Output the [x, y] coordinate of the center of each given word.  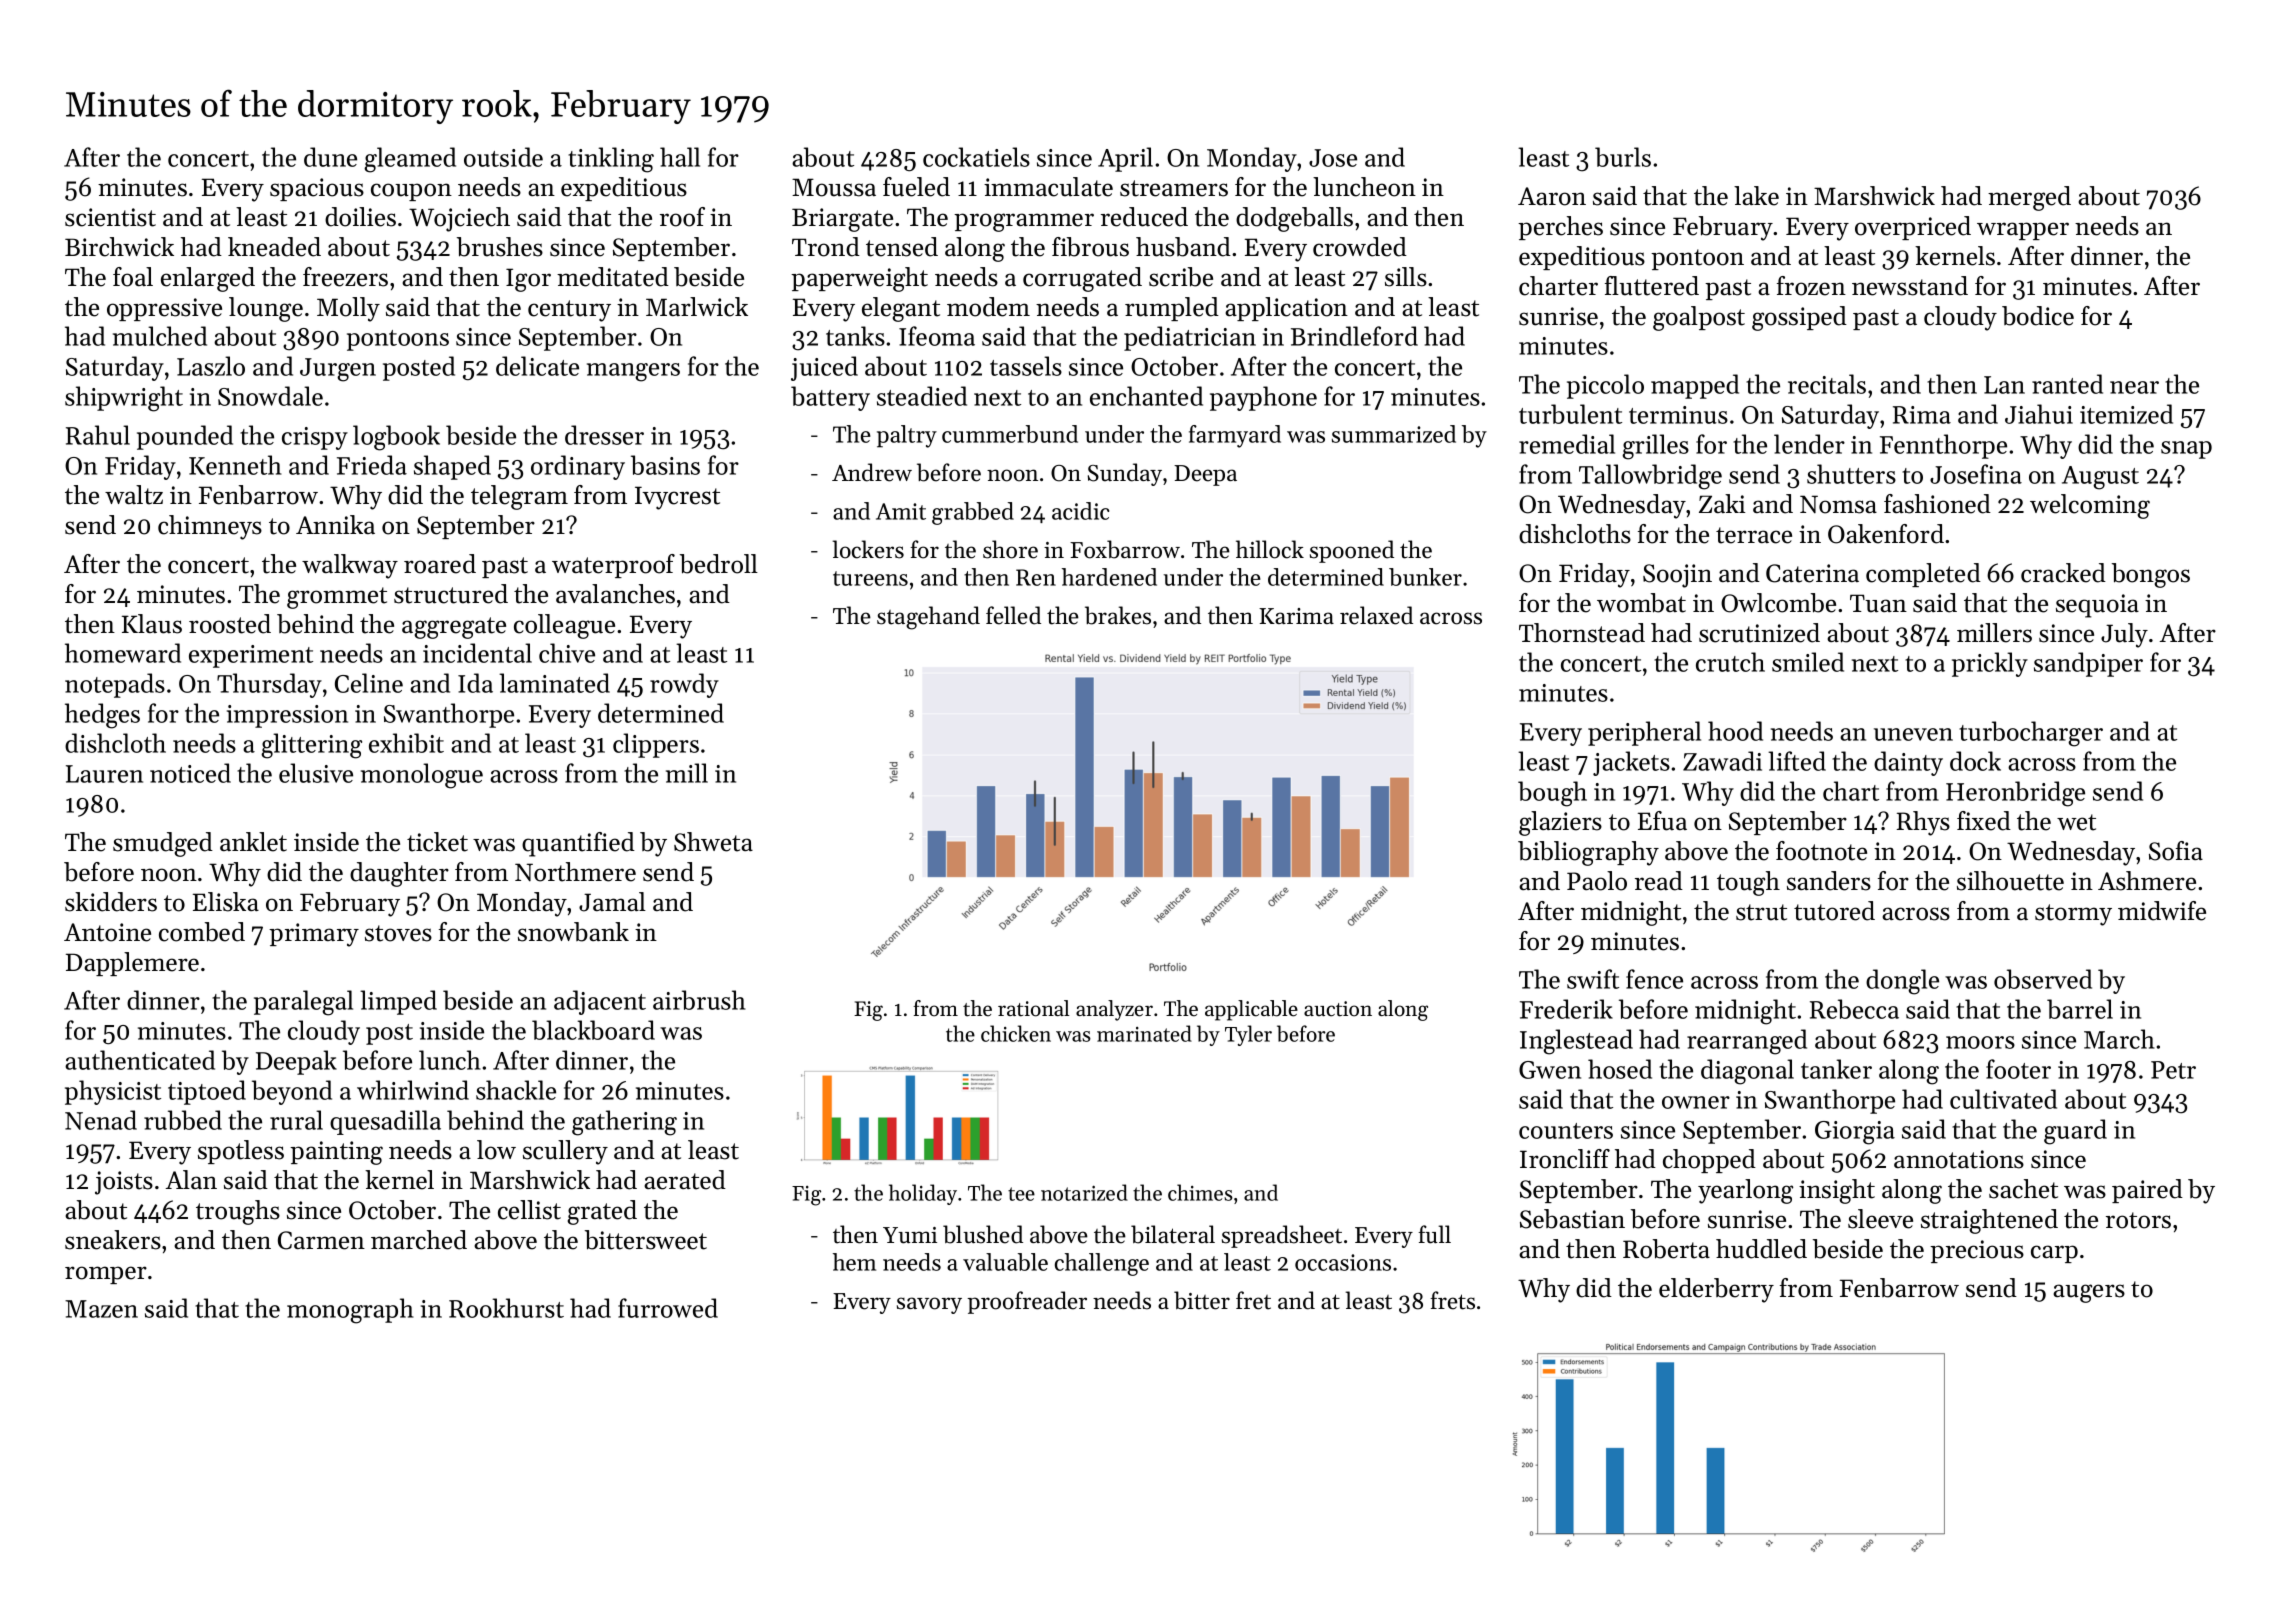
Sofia [2176, 851]
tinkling [611, 160]
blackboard [593, 1030]
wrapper [2023, 231]
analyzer [1114, 1010]
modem [988, 307]
